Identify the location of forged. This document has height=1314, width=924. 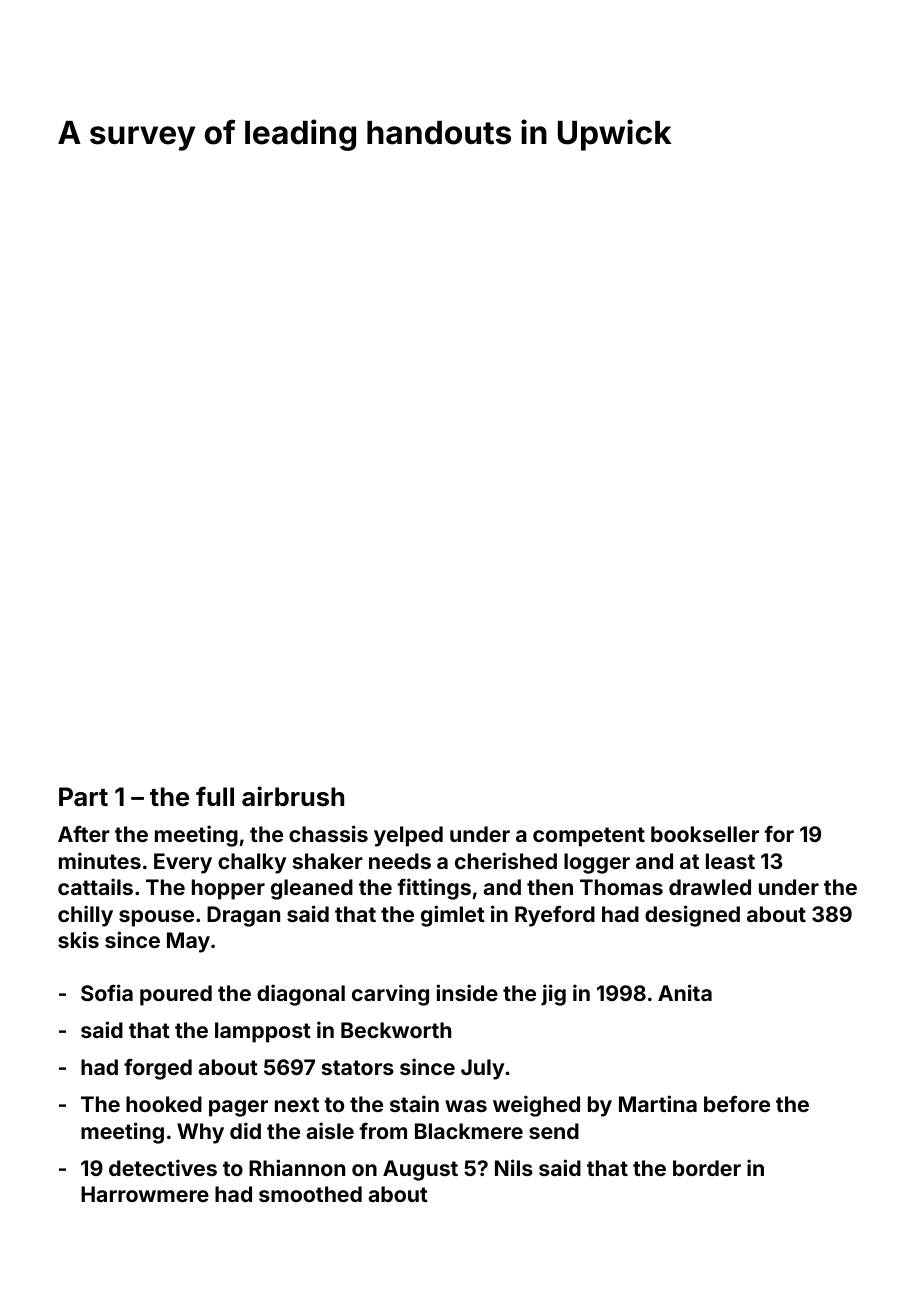
(158, 1069).
